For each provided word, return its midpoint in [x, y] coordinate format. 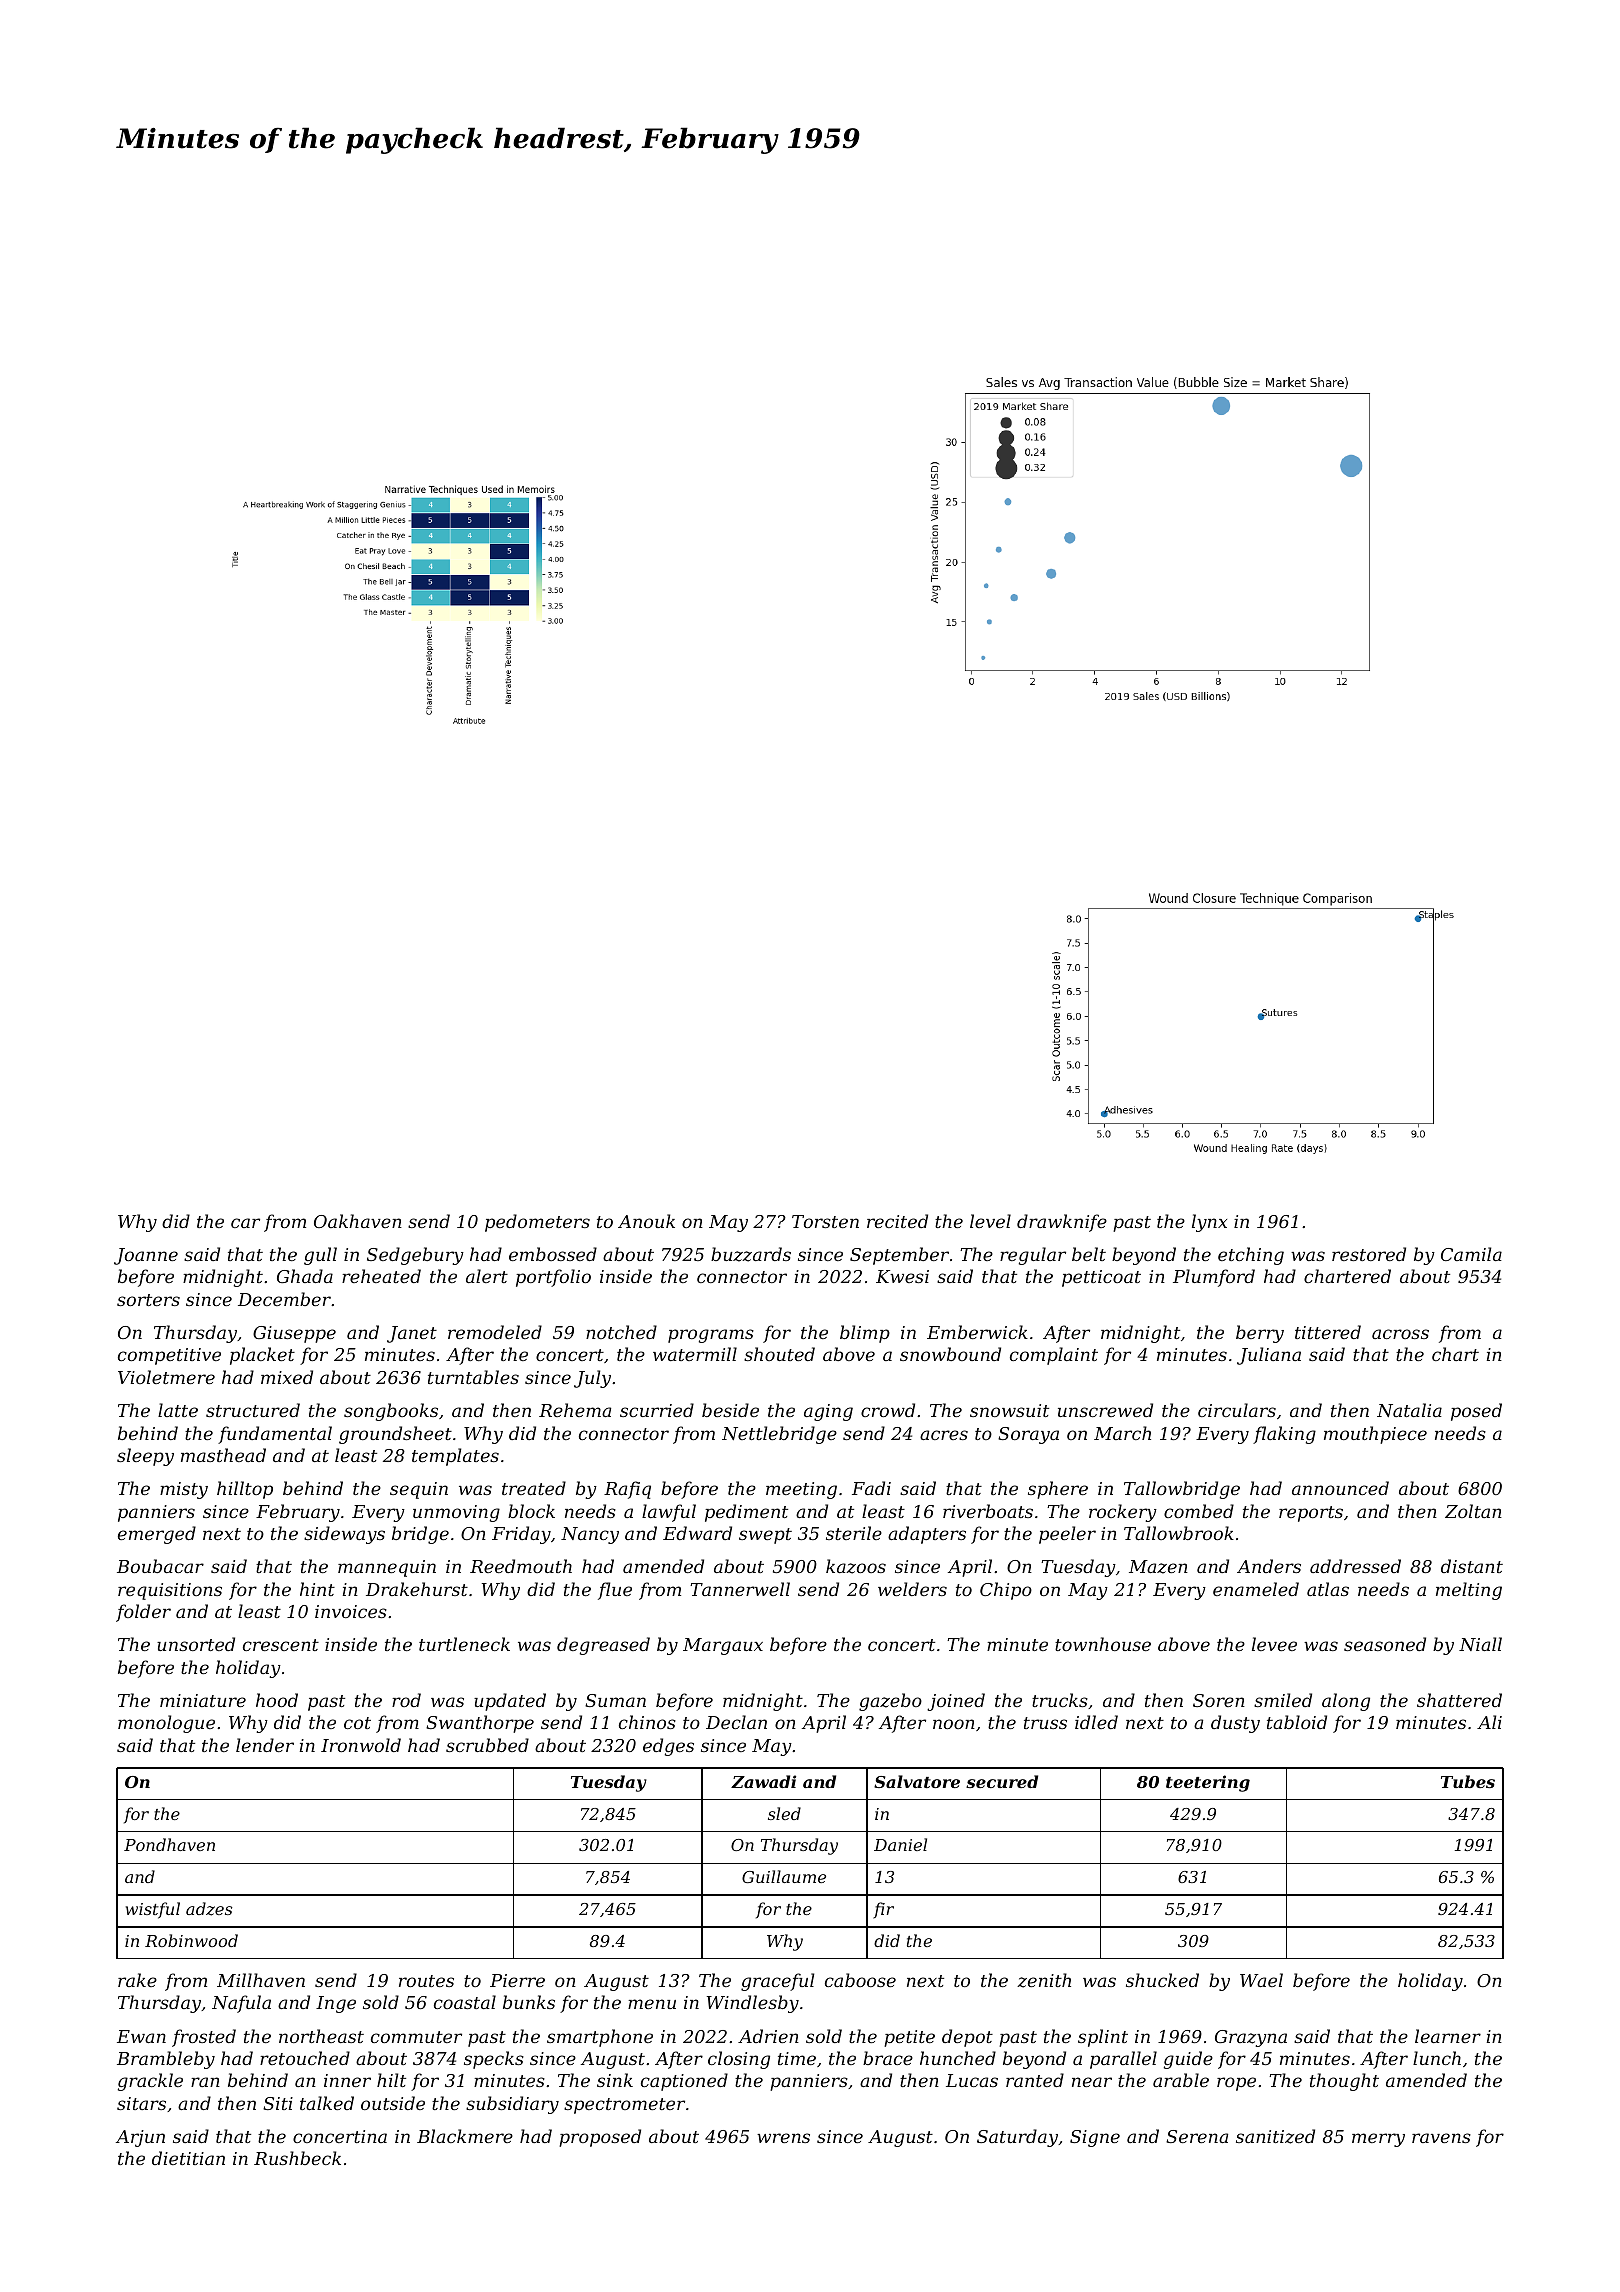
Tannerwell [740, 1589]
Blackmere [465, 2136]
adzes [209, 1909]
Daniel [900, 1844]
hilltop [245, 1490]
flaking [1284, 1435]
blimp [865, 1334]
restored [1369, 1254]
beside [730, 1410]
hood [277, 1700]
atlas [1328, 1589]
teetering [1208, 1783]
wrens [783, 2138]
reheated [381, 1276]
